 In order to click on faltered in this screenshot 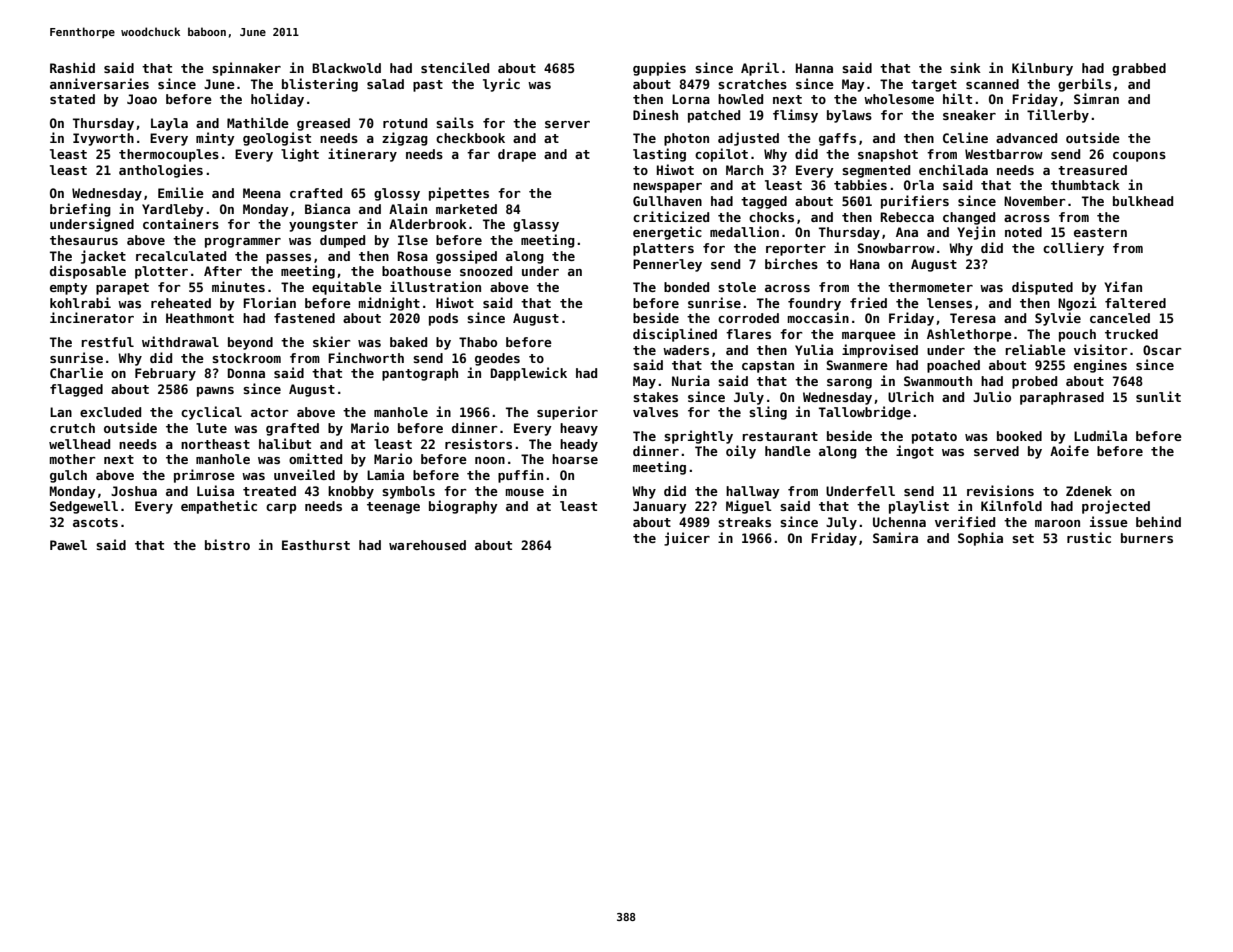, I will do `click(1135, 303)`.
